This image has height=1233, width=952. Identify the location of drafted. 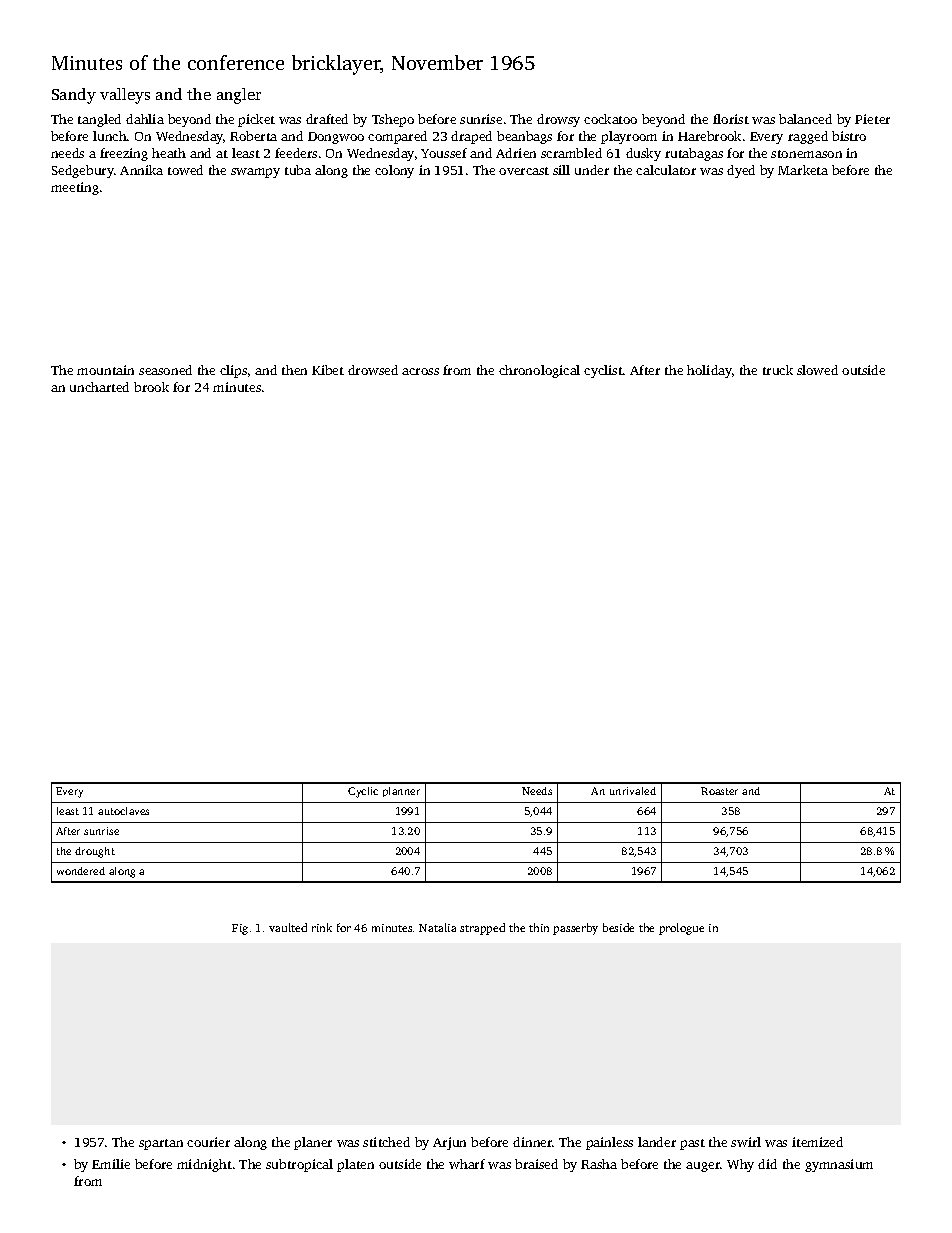
(327, 119).
